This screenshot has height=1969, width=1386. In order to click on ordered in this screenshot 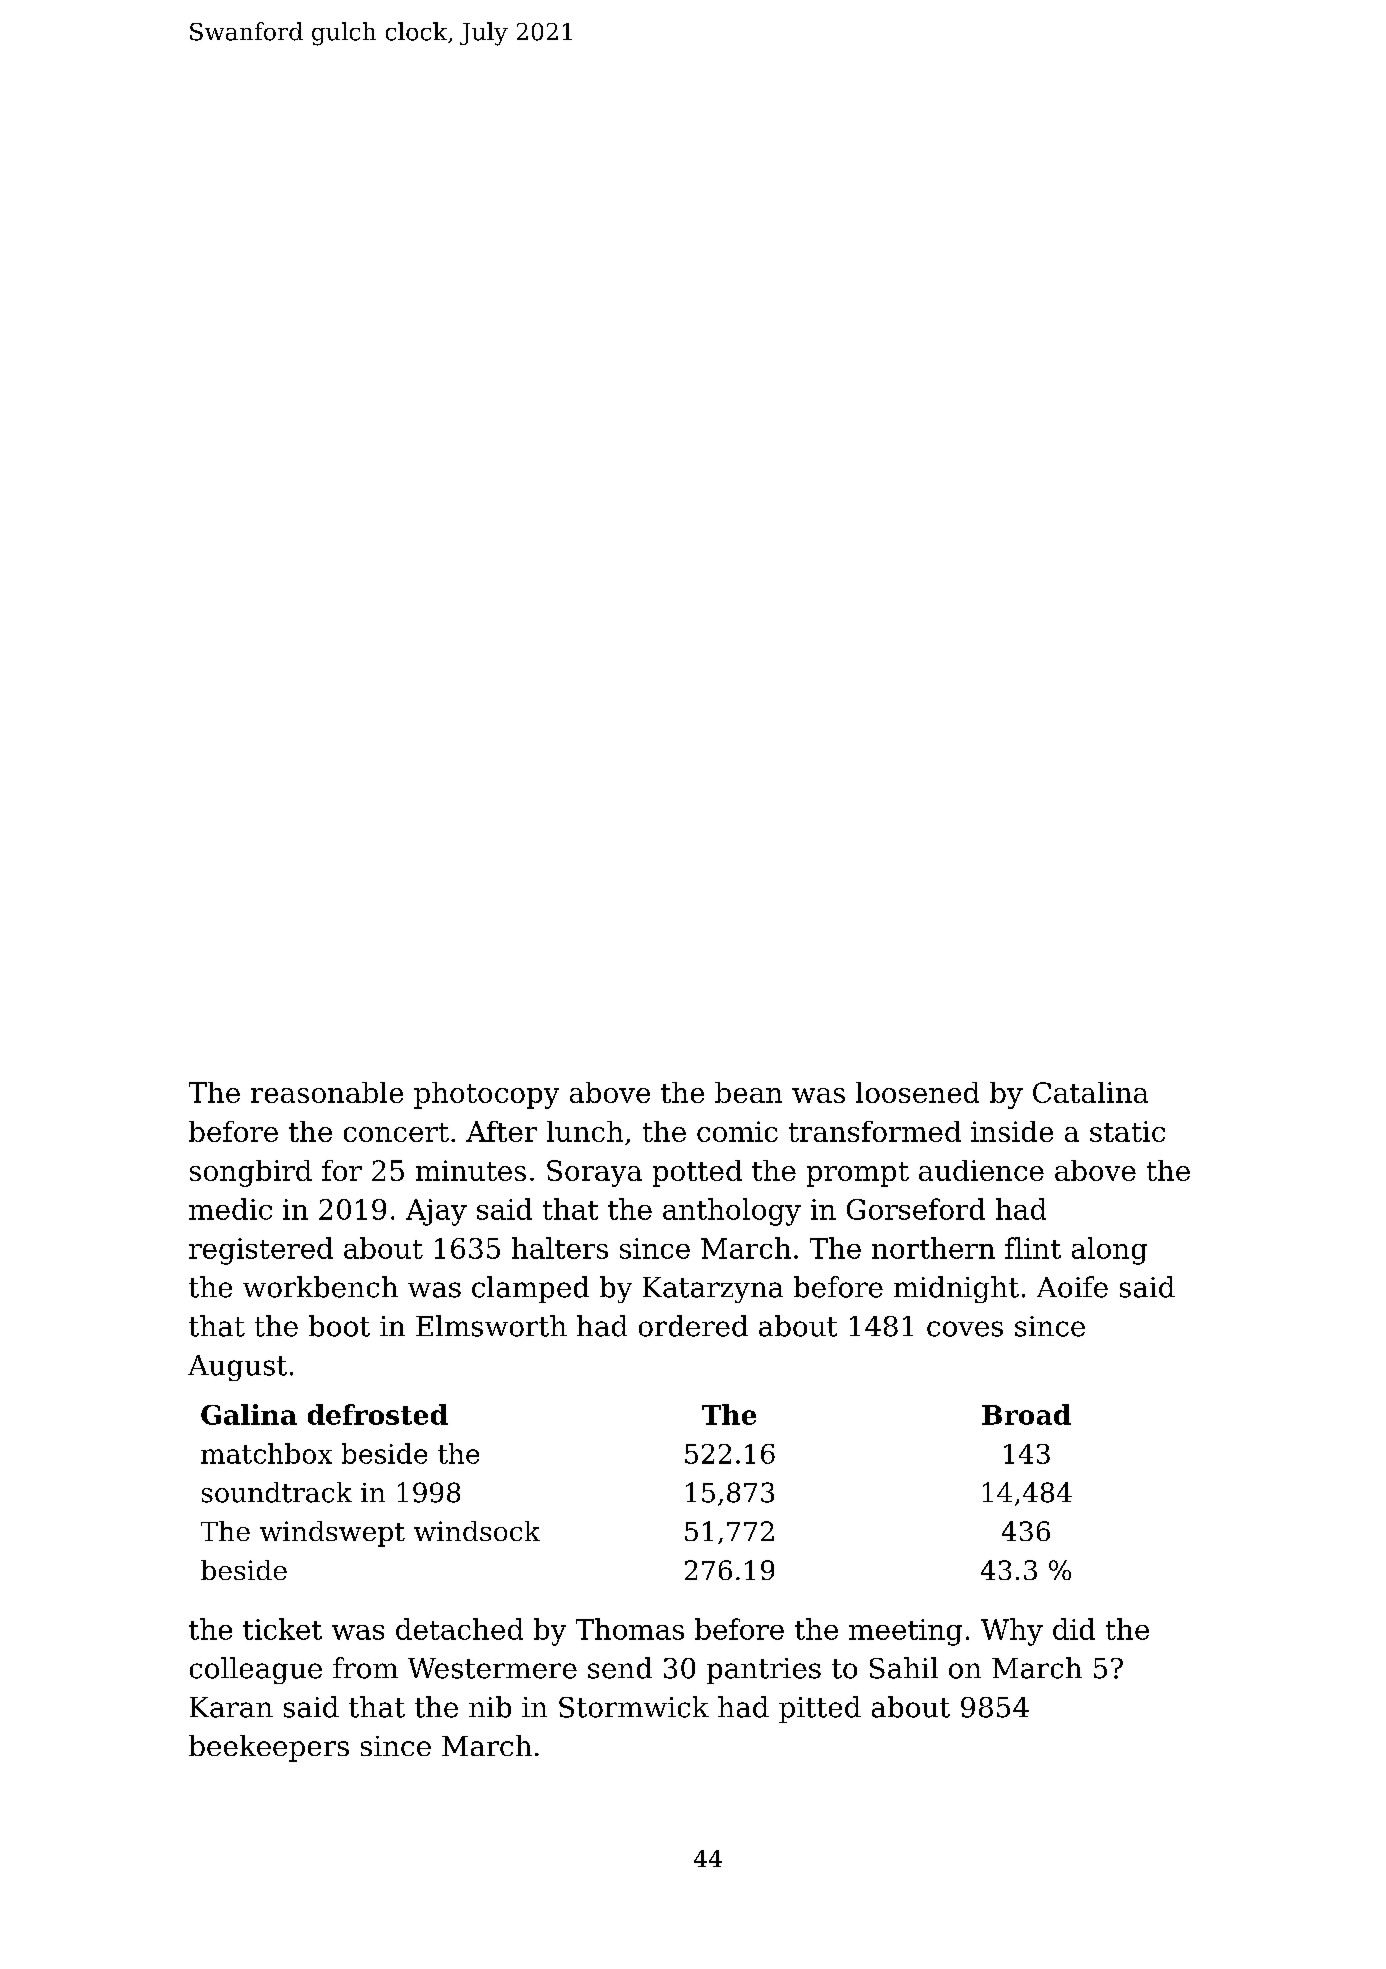, I will do `click(693, 1326)`.
